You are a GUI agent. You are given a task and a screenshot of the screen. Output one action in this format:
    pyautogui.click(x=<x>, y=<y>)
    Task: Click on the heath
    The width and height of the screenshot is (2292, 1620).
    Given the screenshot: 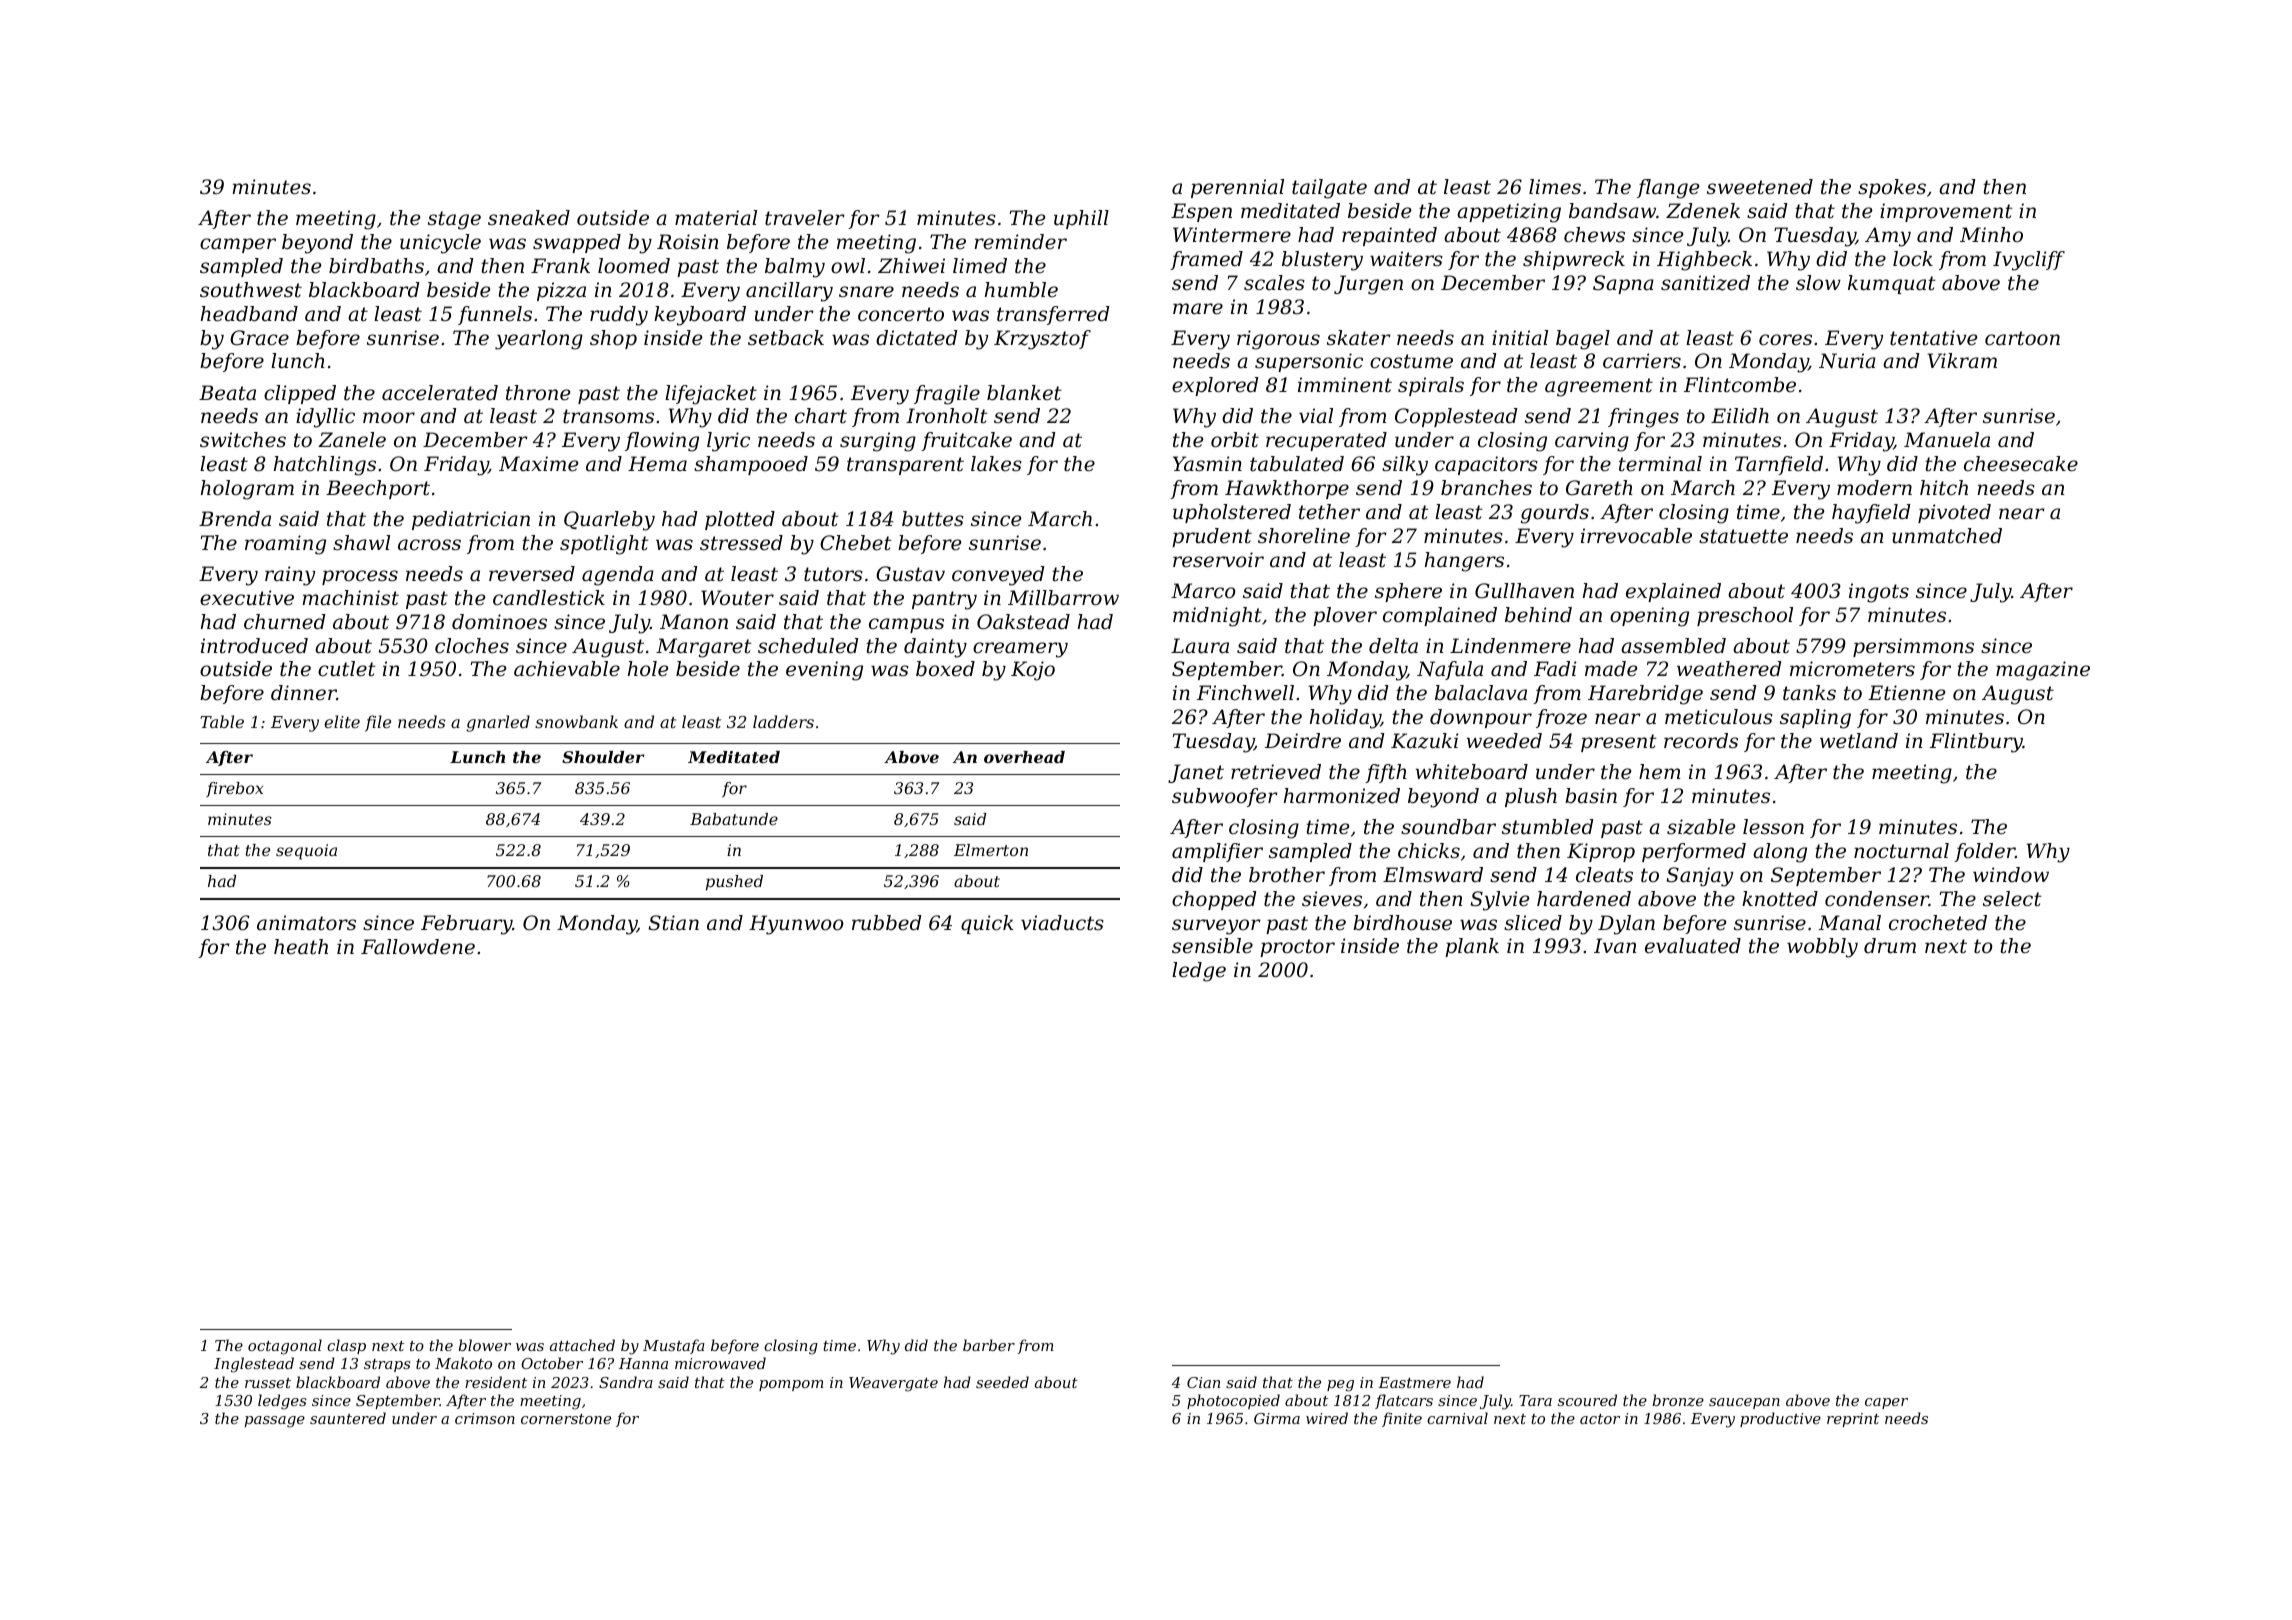 What is the action you would take?
    pyautogui.click(x=301, y=947)
